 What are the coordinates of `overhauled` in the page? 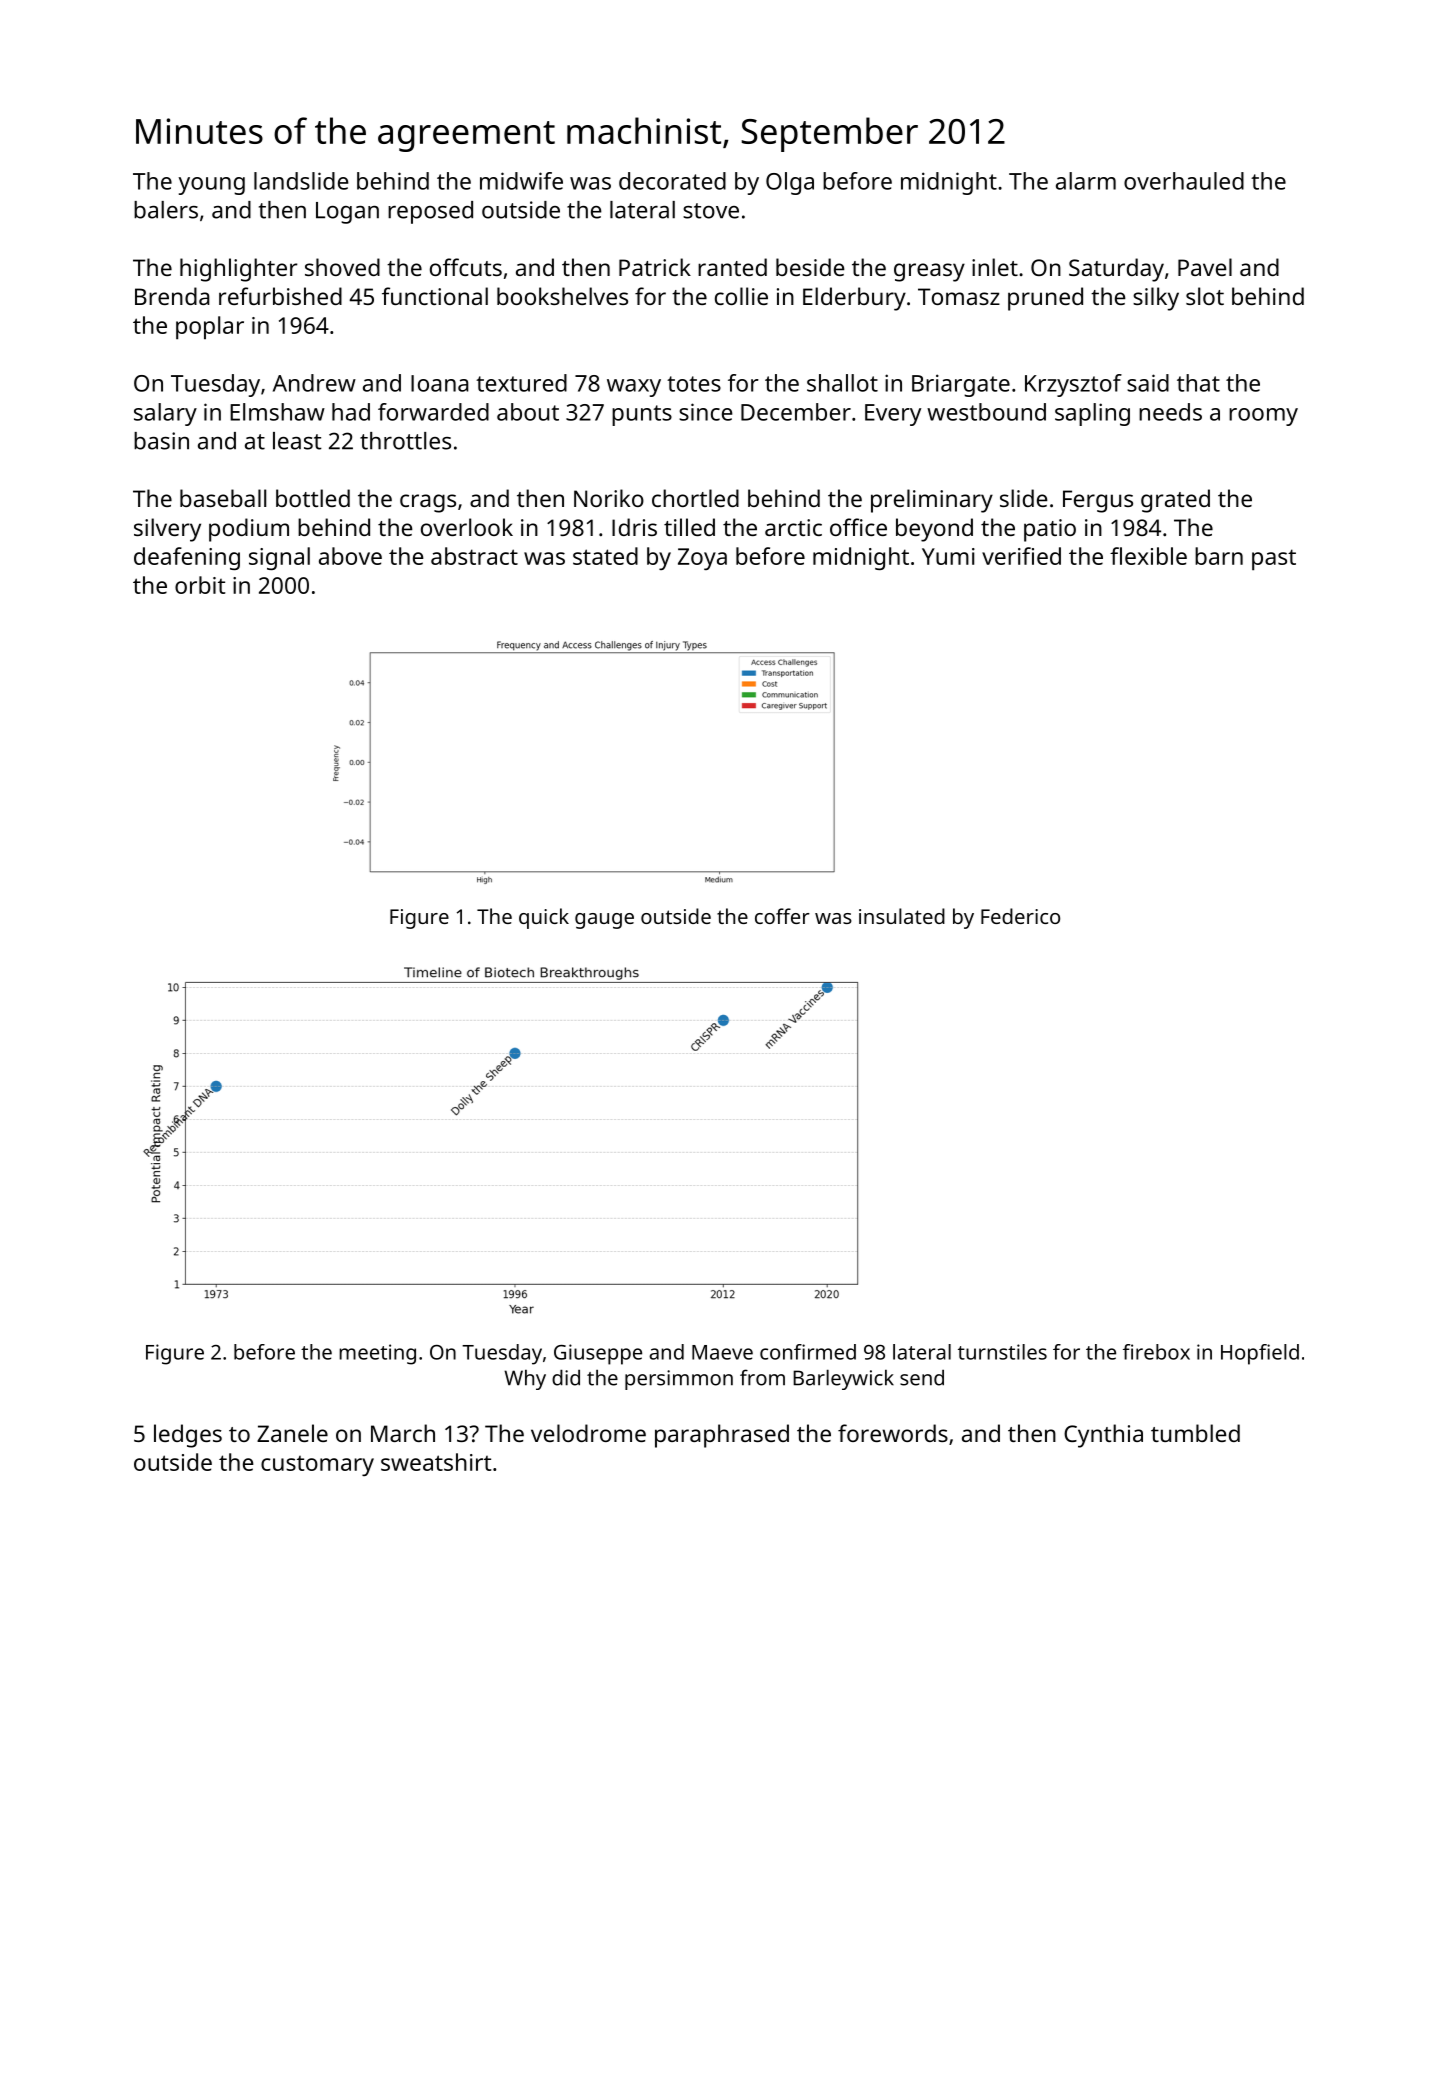 It's located at (1184, 181).
